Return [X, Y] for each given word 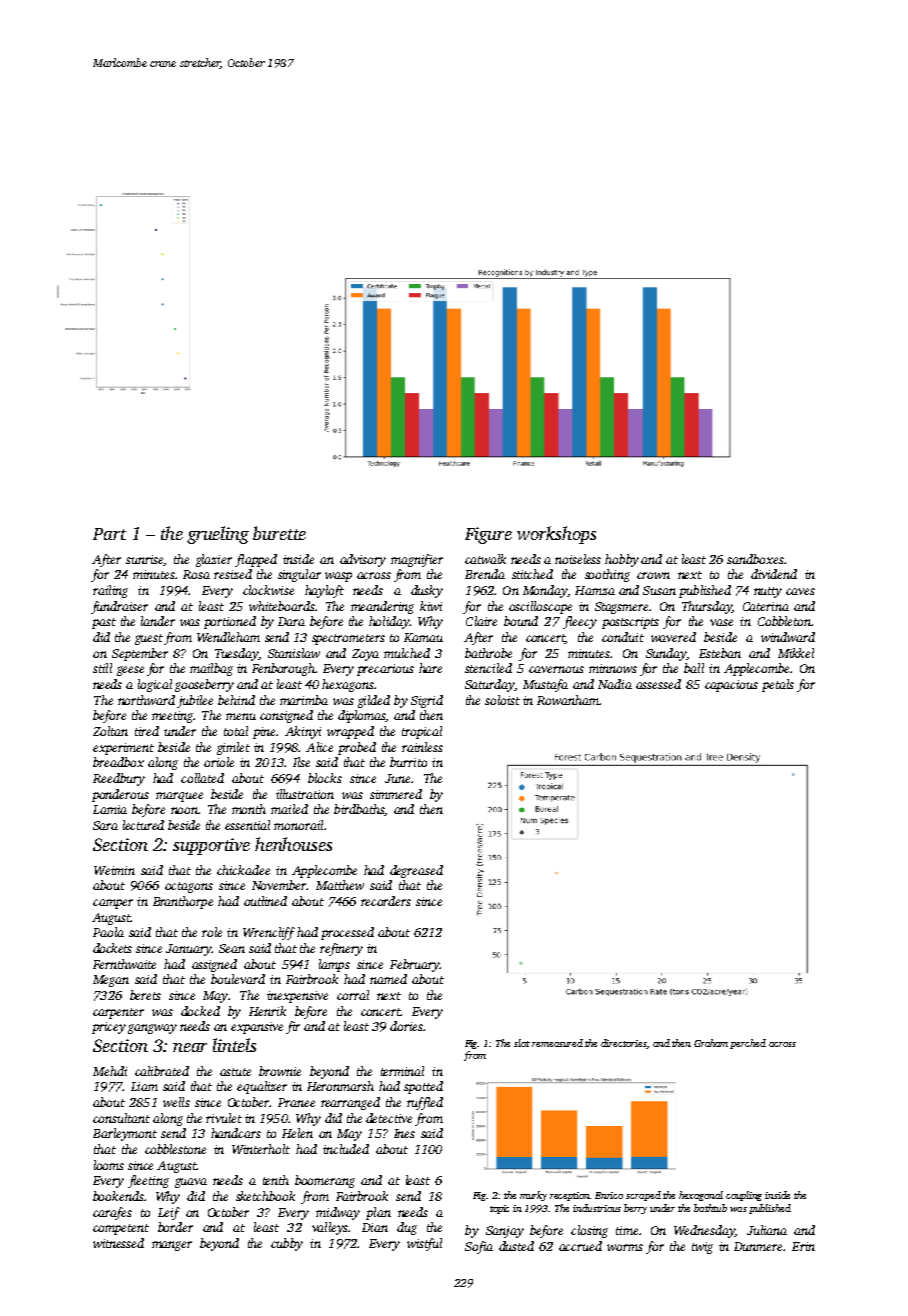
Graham [711, 1043]
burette [279, 533]
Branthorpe [183, 902]
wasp [338, 577]
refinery [341, 949]
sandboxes [755, 559]
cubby [287, 1244]
